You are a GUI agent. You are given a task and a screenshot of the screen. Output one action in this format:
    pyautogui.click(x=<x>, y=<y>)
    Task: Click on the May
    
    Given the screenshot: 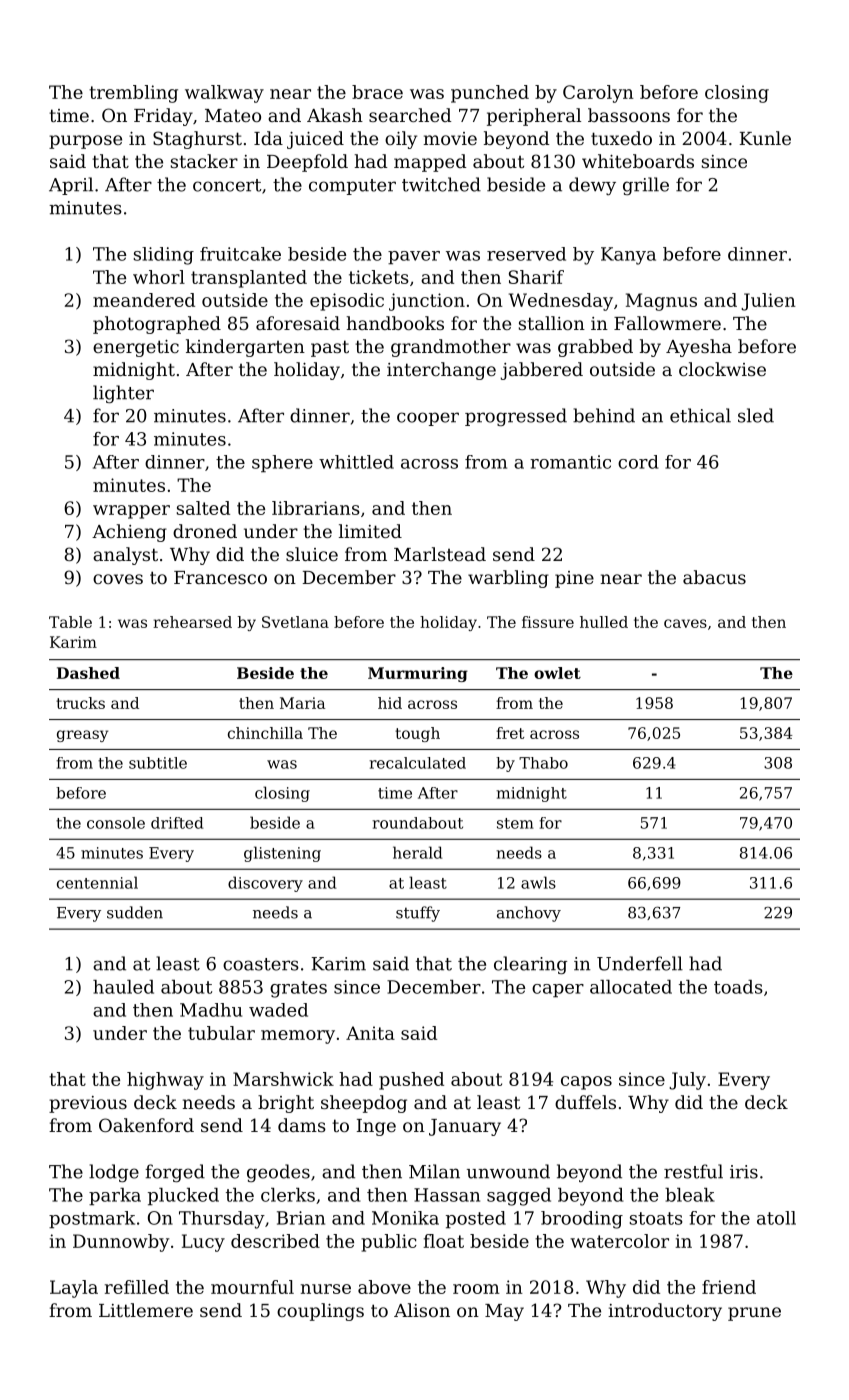 What is the action you would take?
    pyautogui.click(x=504, y=1312)
